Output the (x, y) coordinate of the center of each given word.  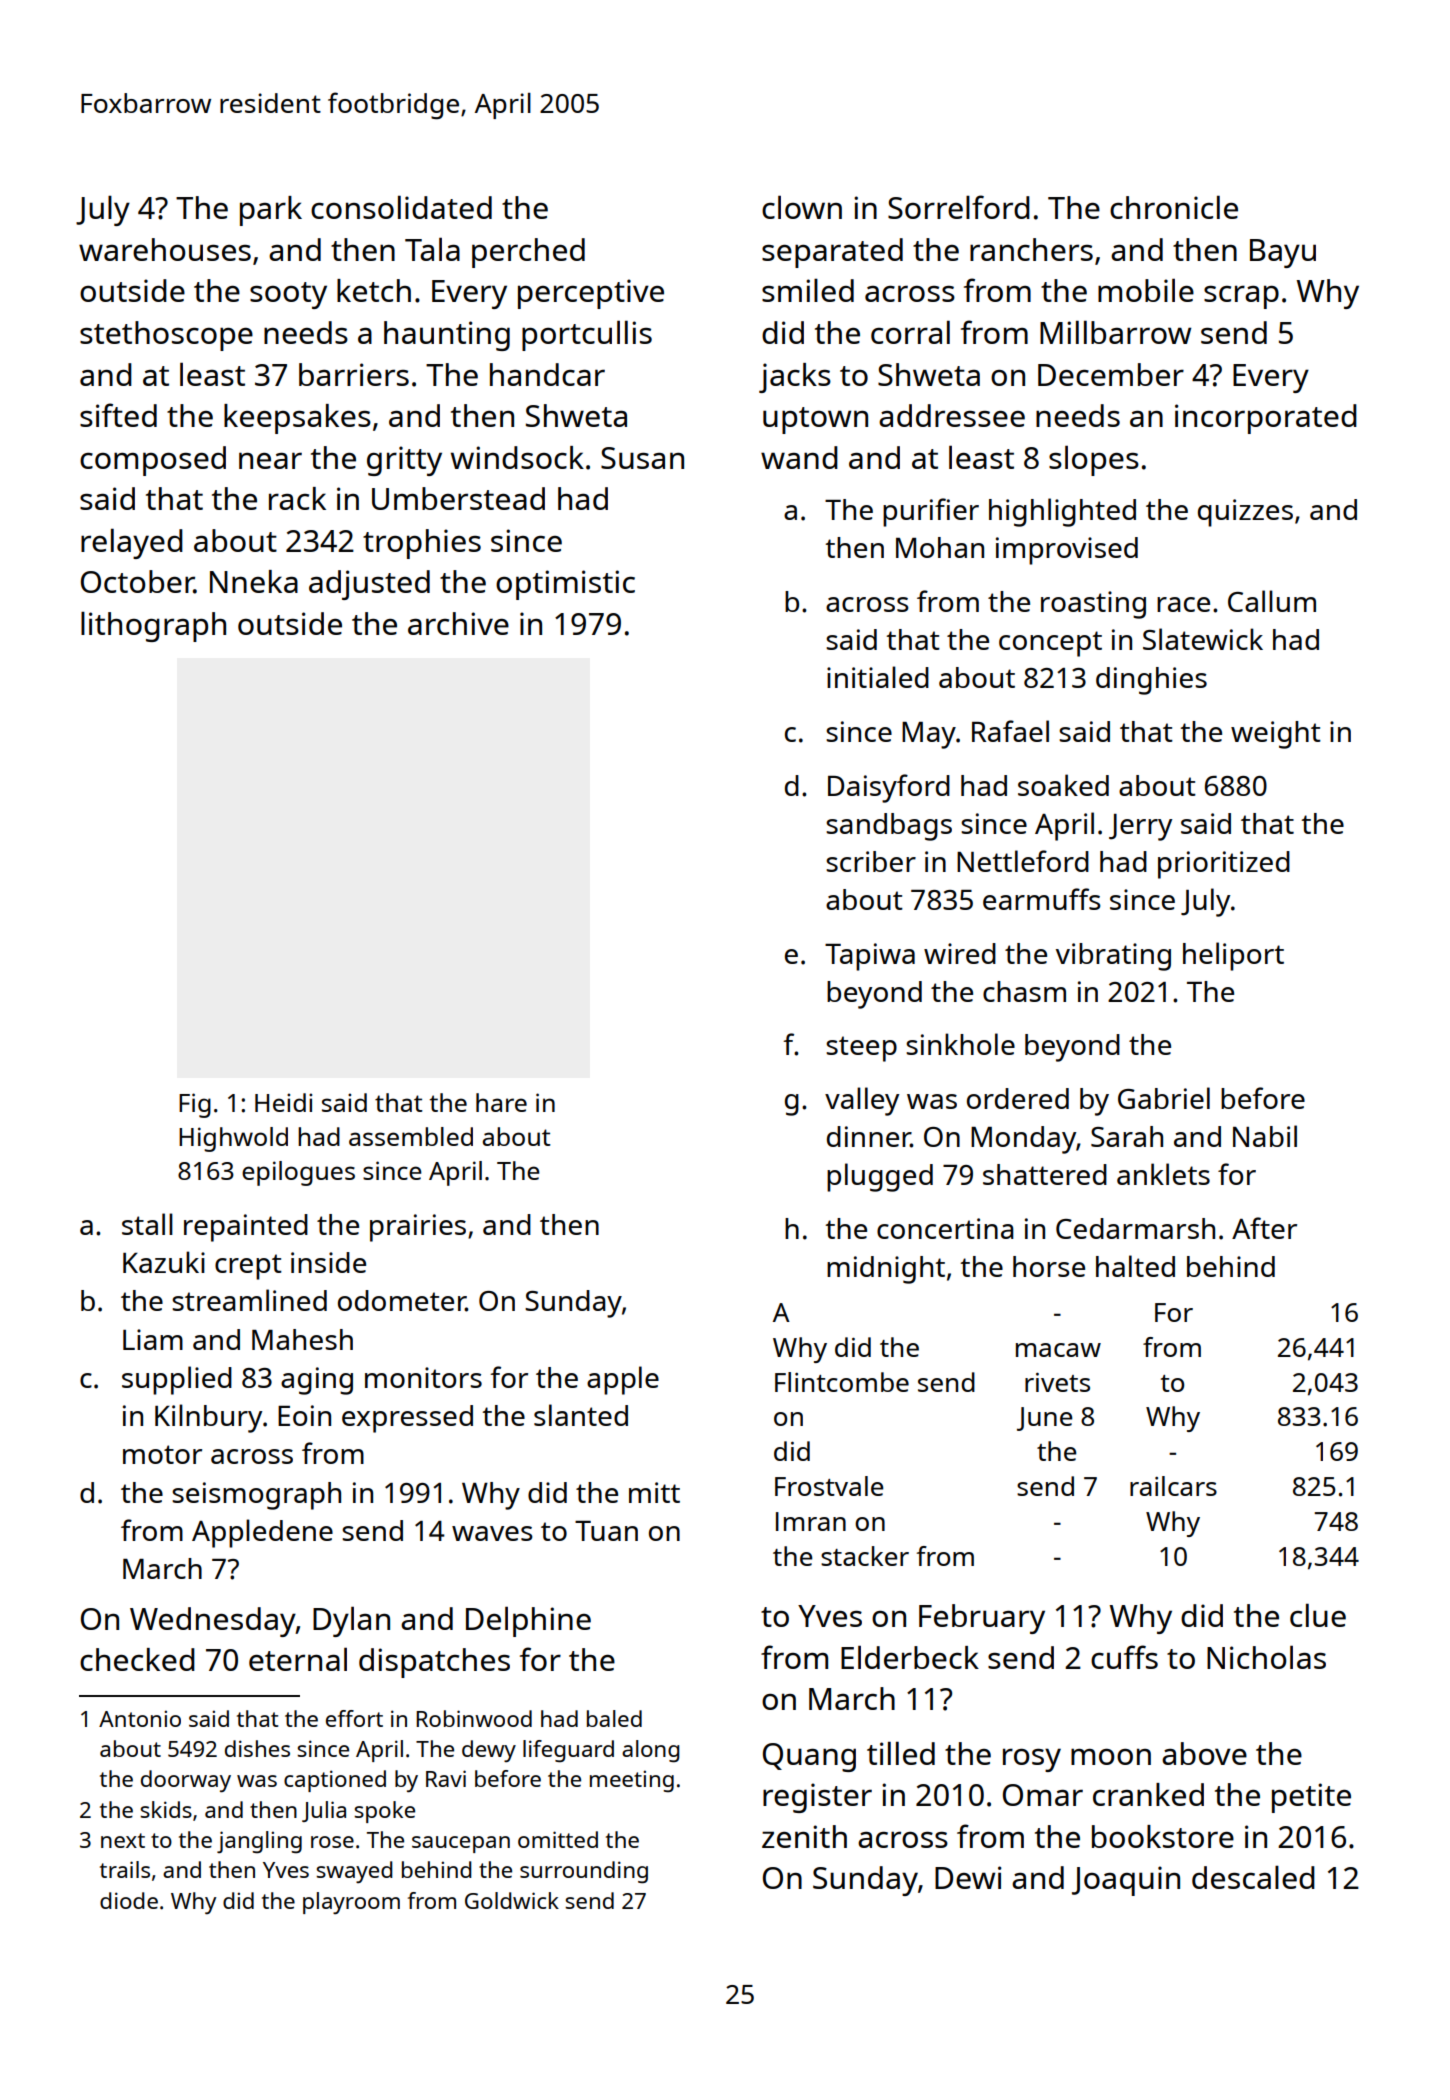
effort (354, 1718)
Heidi (283, 1102)
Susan (642, 458)
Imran (811, 1521)
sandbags (889, 827)
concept (1050, 644)
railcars (1173, 1486)
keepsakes (297, 419)
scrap (1241, 297)
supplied (177, 1380)
